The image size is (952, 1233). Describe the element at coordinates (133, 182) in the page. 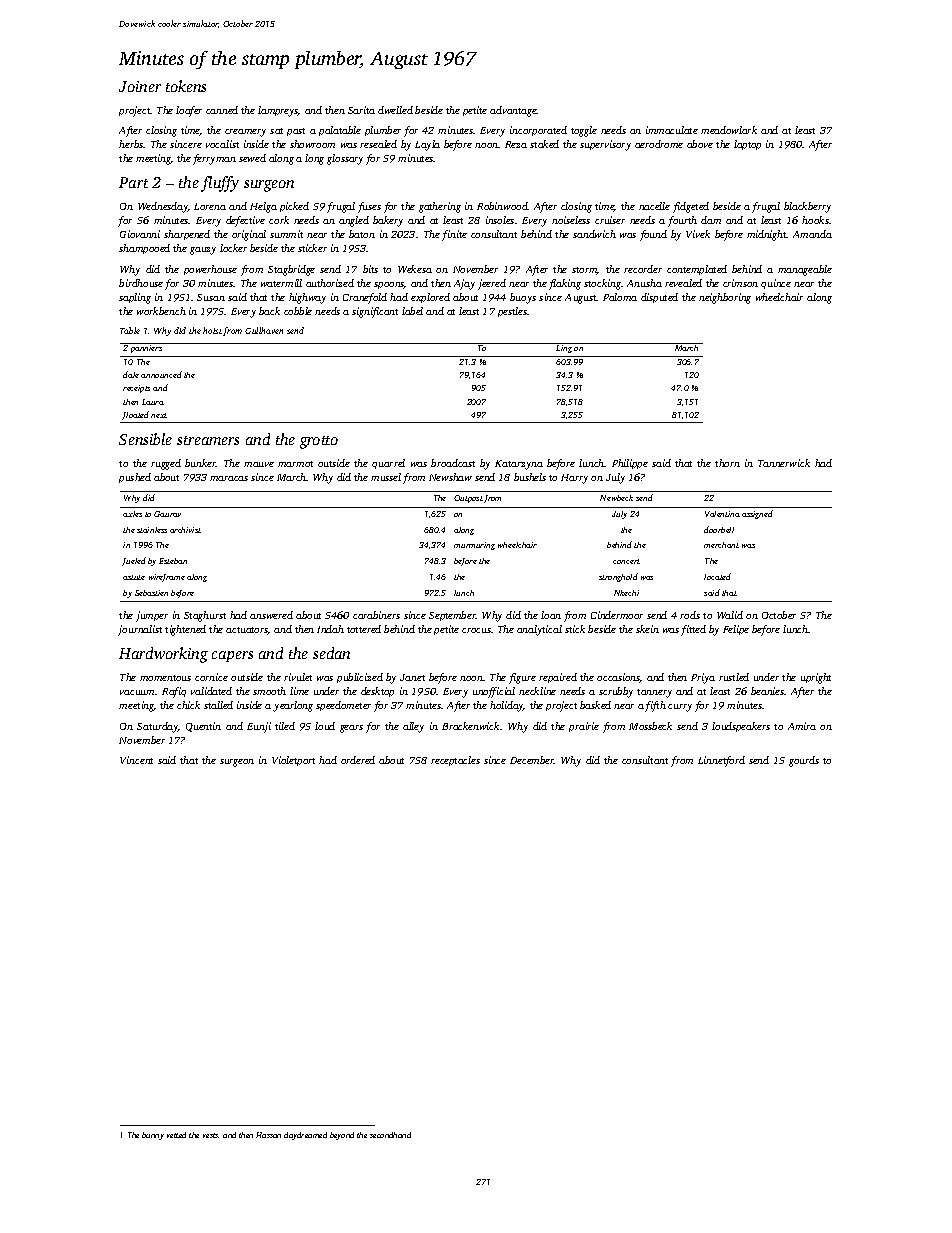

I see `Part` at that location.
